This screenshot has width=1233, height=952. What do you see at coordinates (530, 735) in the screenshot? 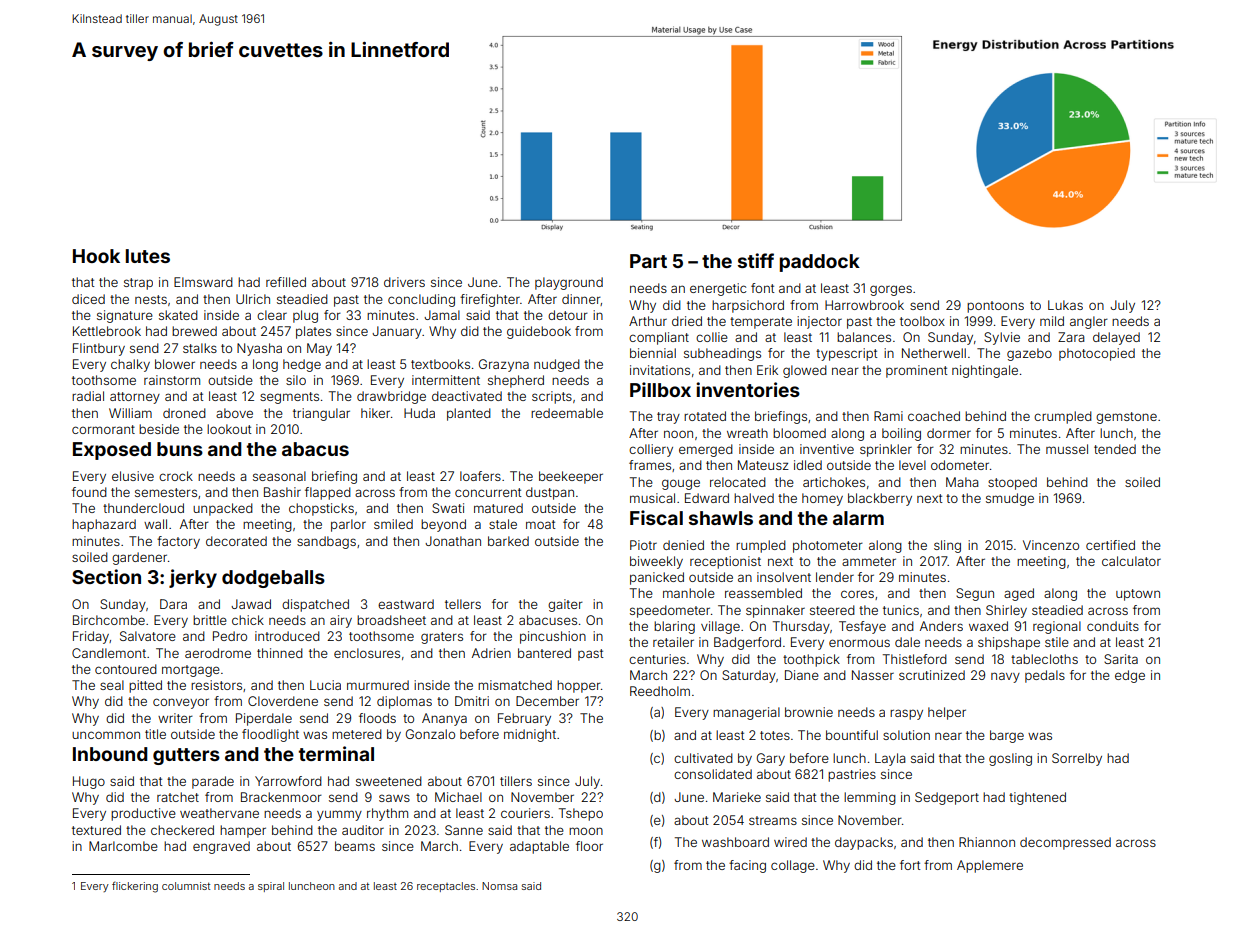
I see `midnight` at bounding box center [530, 735].
